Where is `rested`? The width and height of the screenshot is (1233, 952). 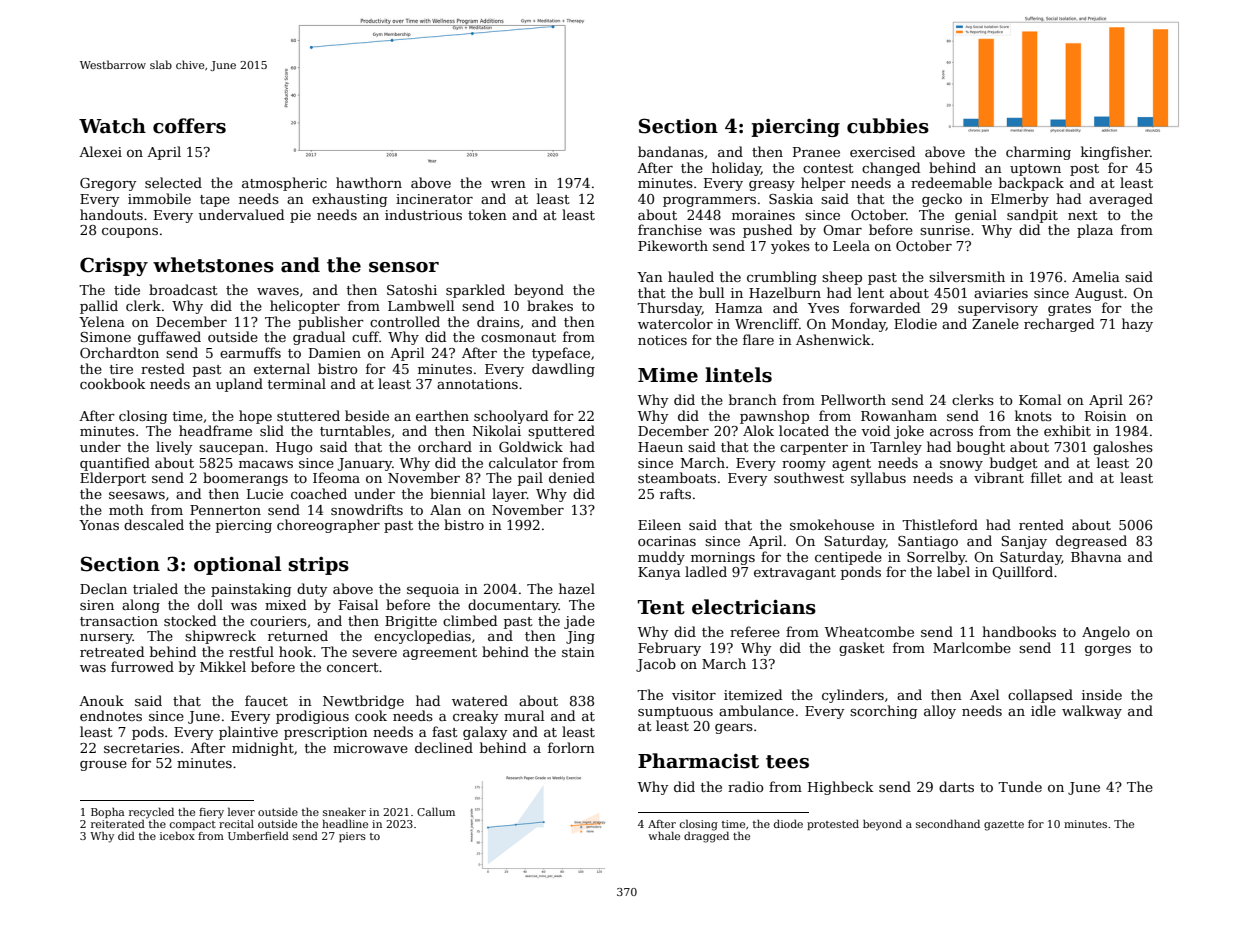 rested is located at coordinates (163, 368).
